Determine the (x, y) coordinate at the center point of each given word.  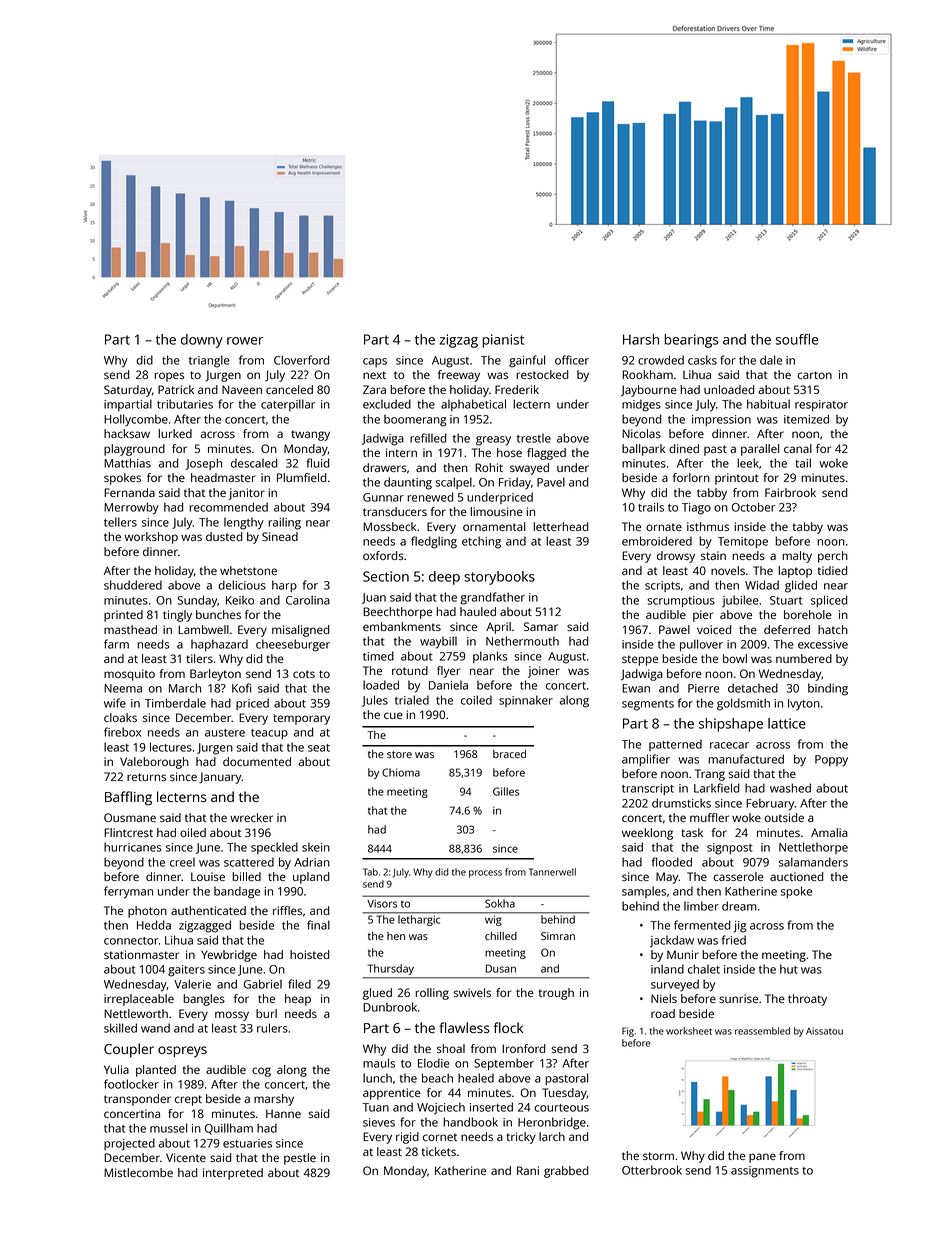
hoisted (309, 954)
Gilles (506, 791)
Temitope (743, 542)
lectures (171, 747)
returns (146, 777)
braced (509, 754)
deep (444, 578)
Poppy (831, 761)
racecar (729, 745)
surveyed (675, 985)
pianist (503, 341)
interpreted (233, 1174)
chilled (501, 936)
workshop (151, 538)
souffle (797, 339)
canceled (289, 389)
